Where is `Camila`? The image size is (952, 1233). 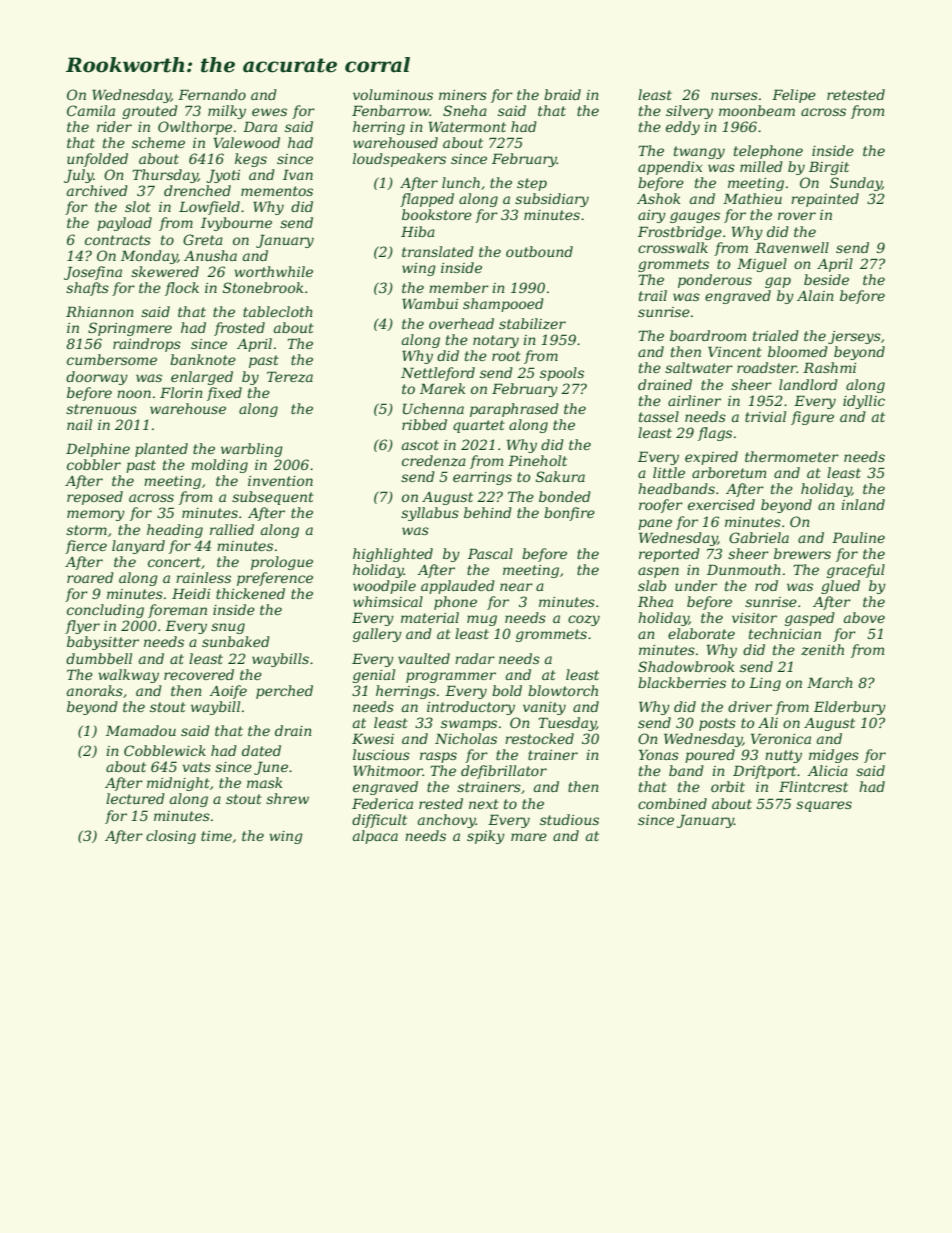
Camila is located at coordinates (91, 110).
